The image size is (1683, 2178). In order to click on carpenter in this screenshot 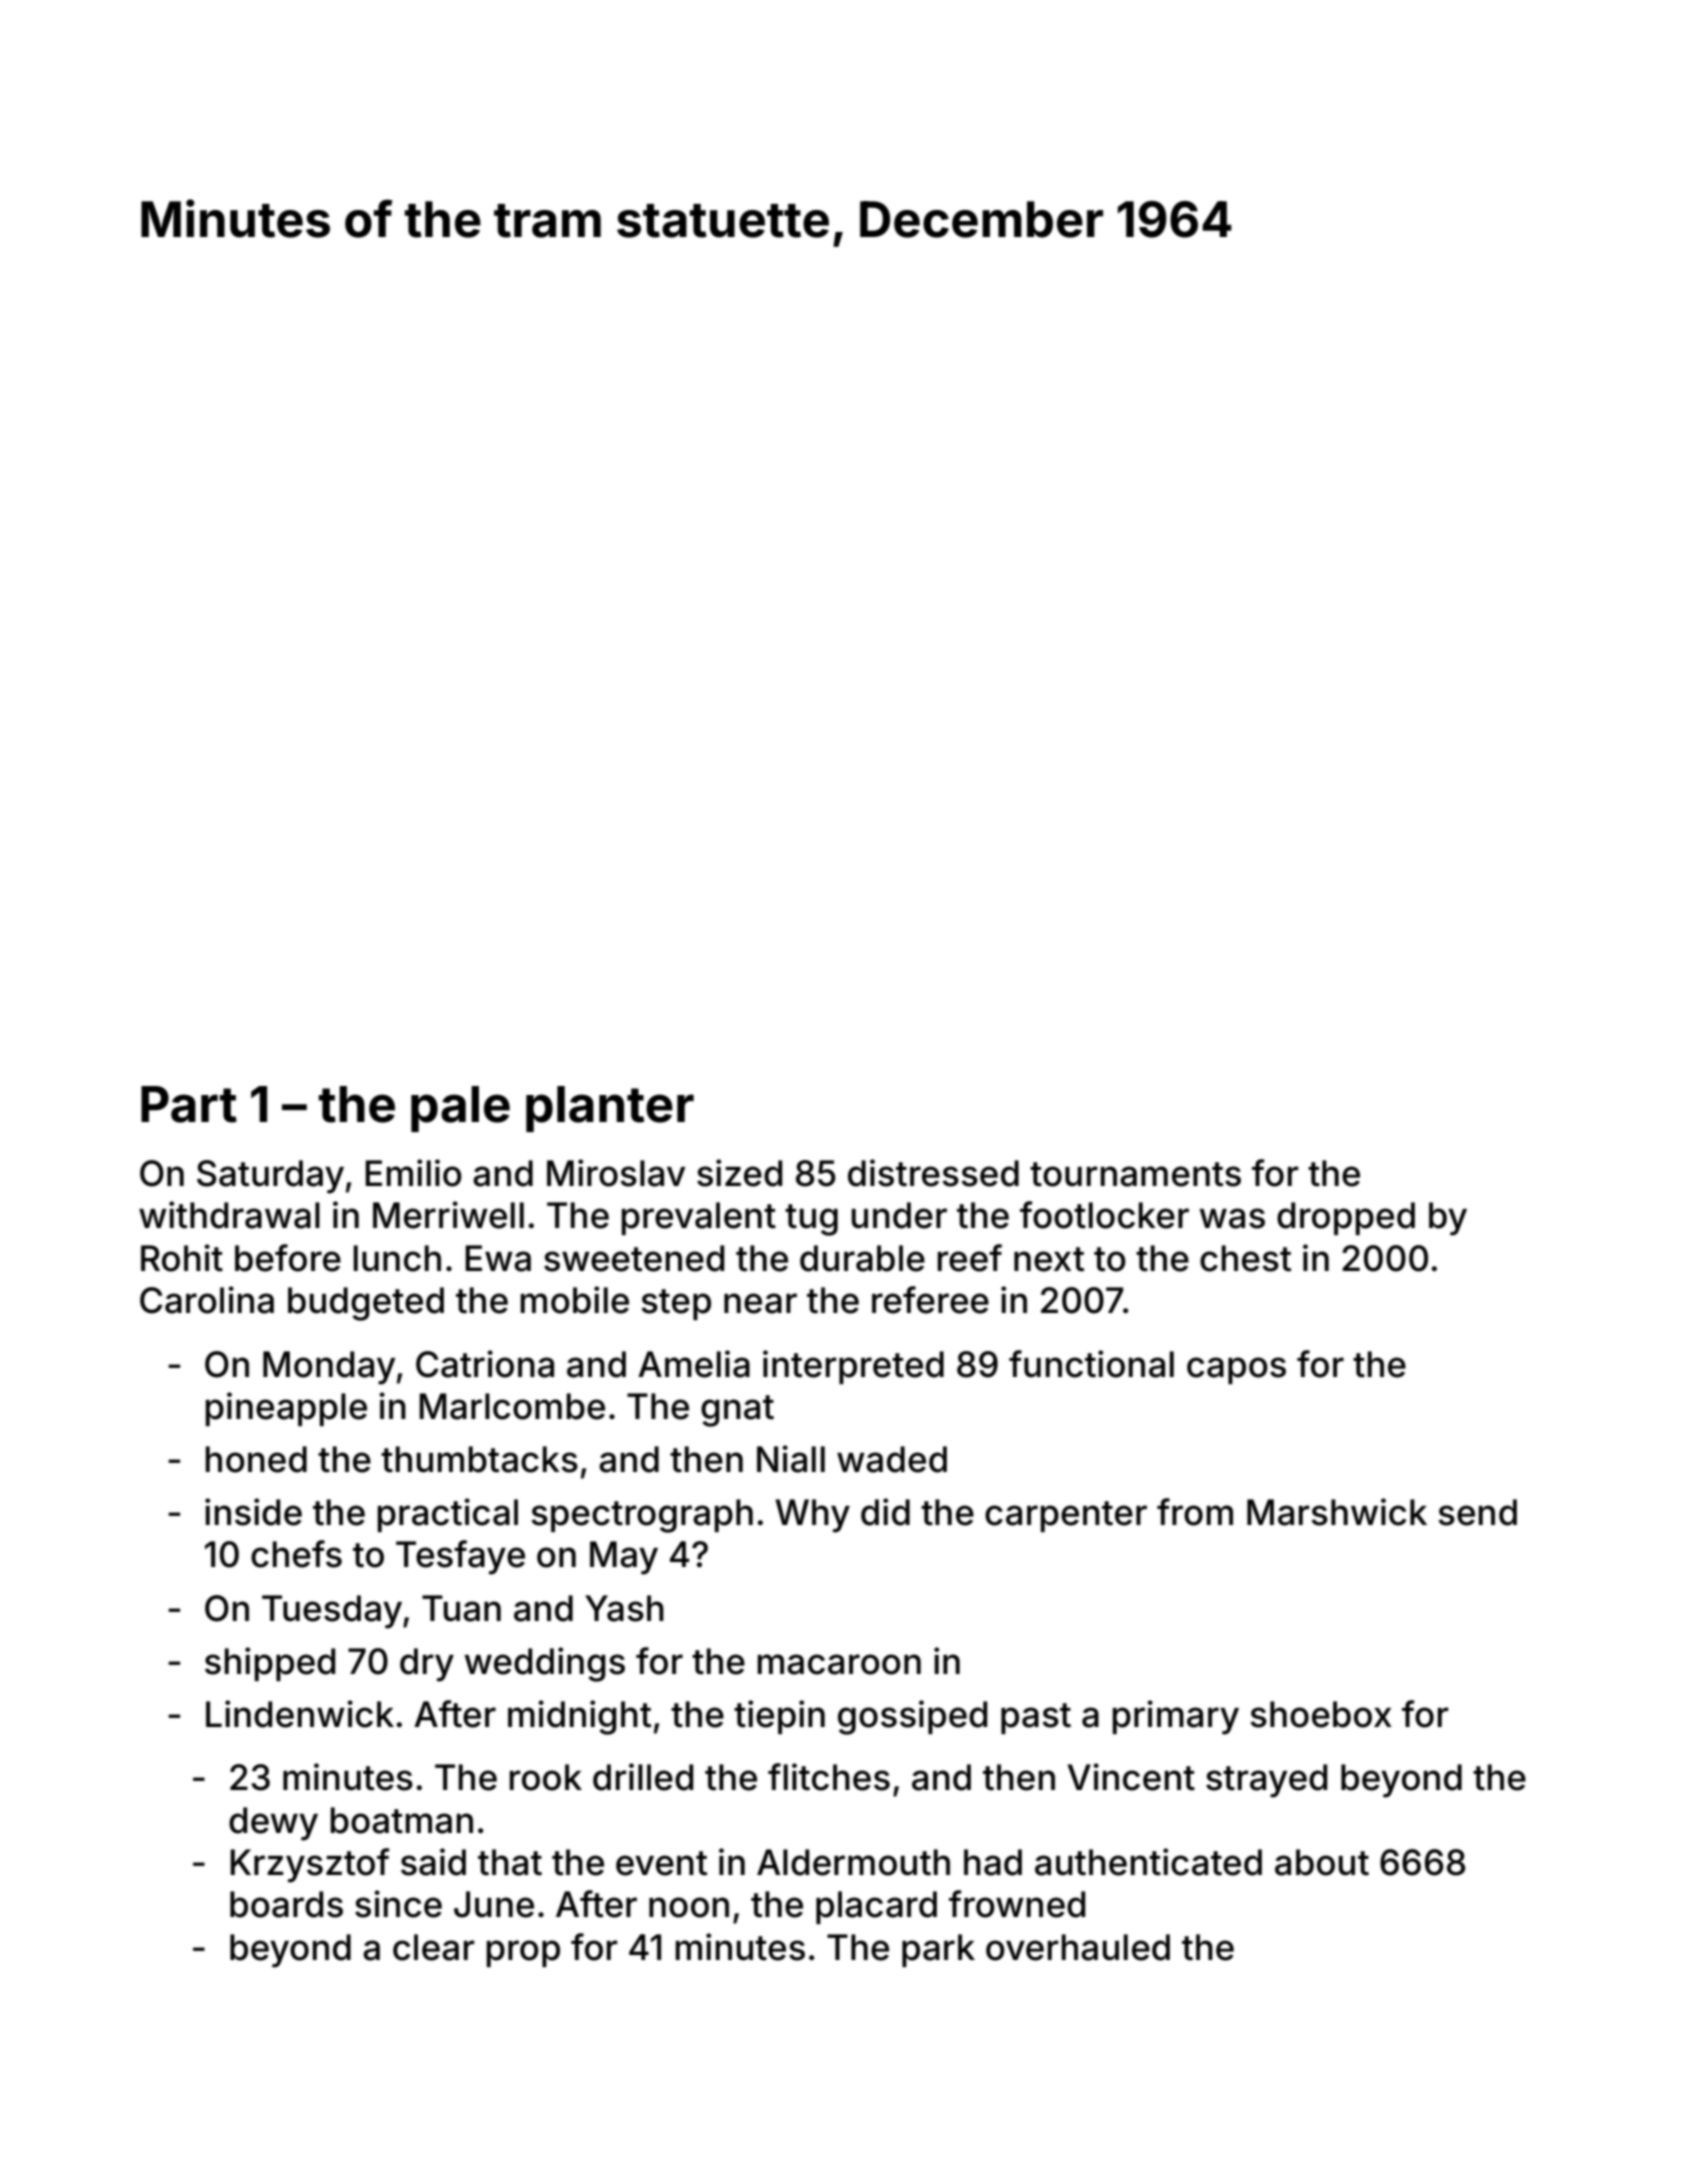, I will do `click(1066, 1516)`.
